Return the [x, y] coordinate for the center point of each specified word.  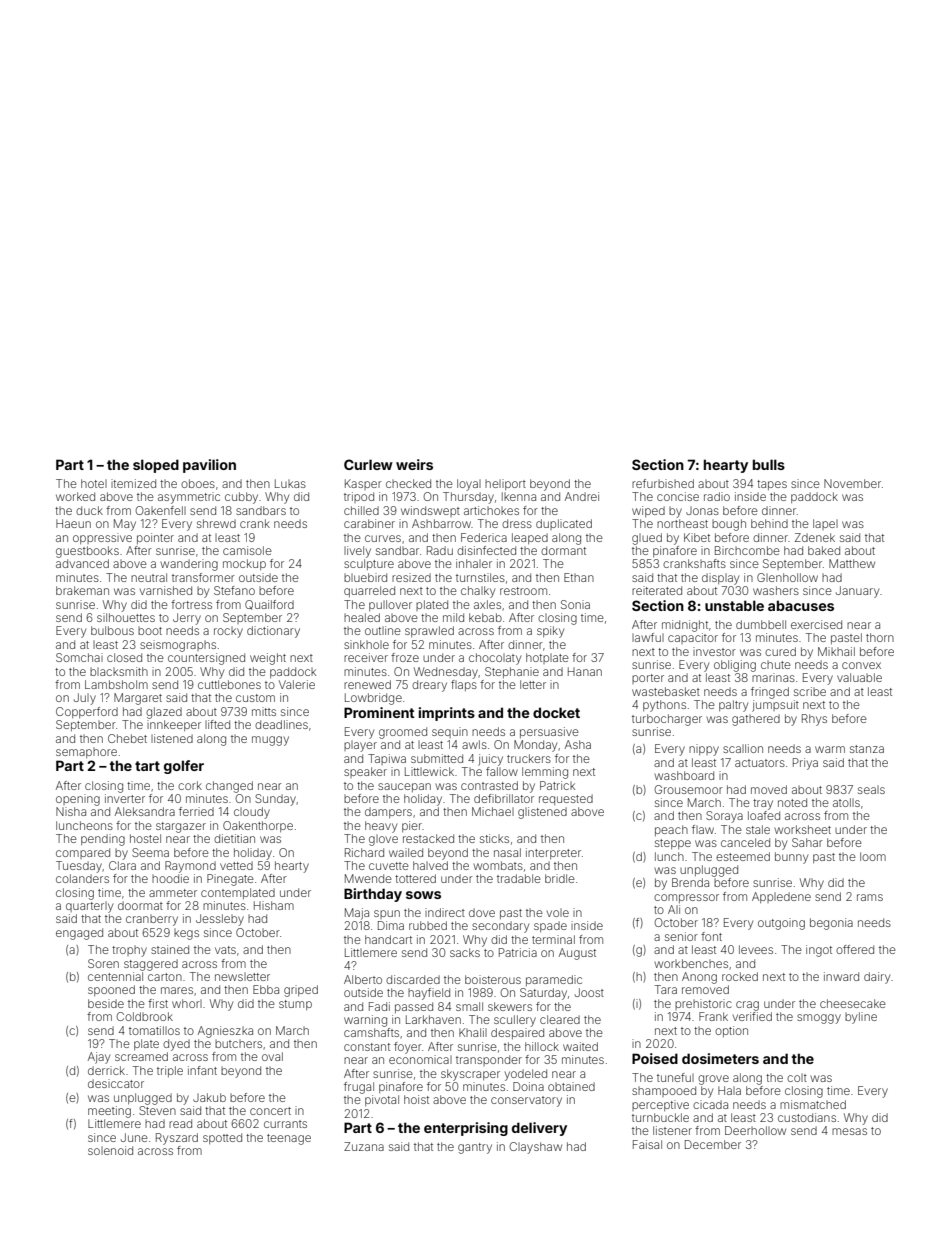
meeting [109, 1112]
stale [758, 829]
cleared [560, 1019]
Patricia [518, 952]
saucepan [404, 787]
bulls [769, 464]
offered [855, 949]
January [857, 592]
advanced [82, 563]
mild [453, 617]
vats [225, 950]
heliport [505, 484]
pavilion [209, 466]
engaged [79, 934]
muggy [270, 741]
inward [841, 976]
